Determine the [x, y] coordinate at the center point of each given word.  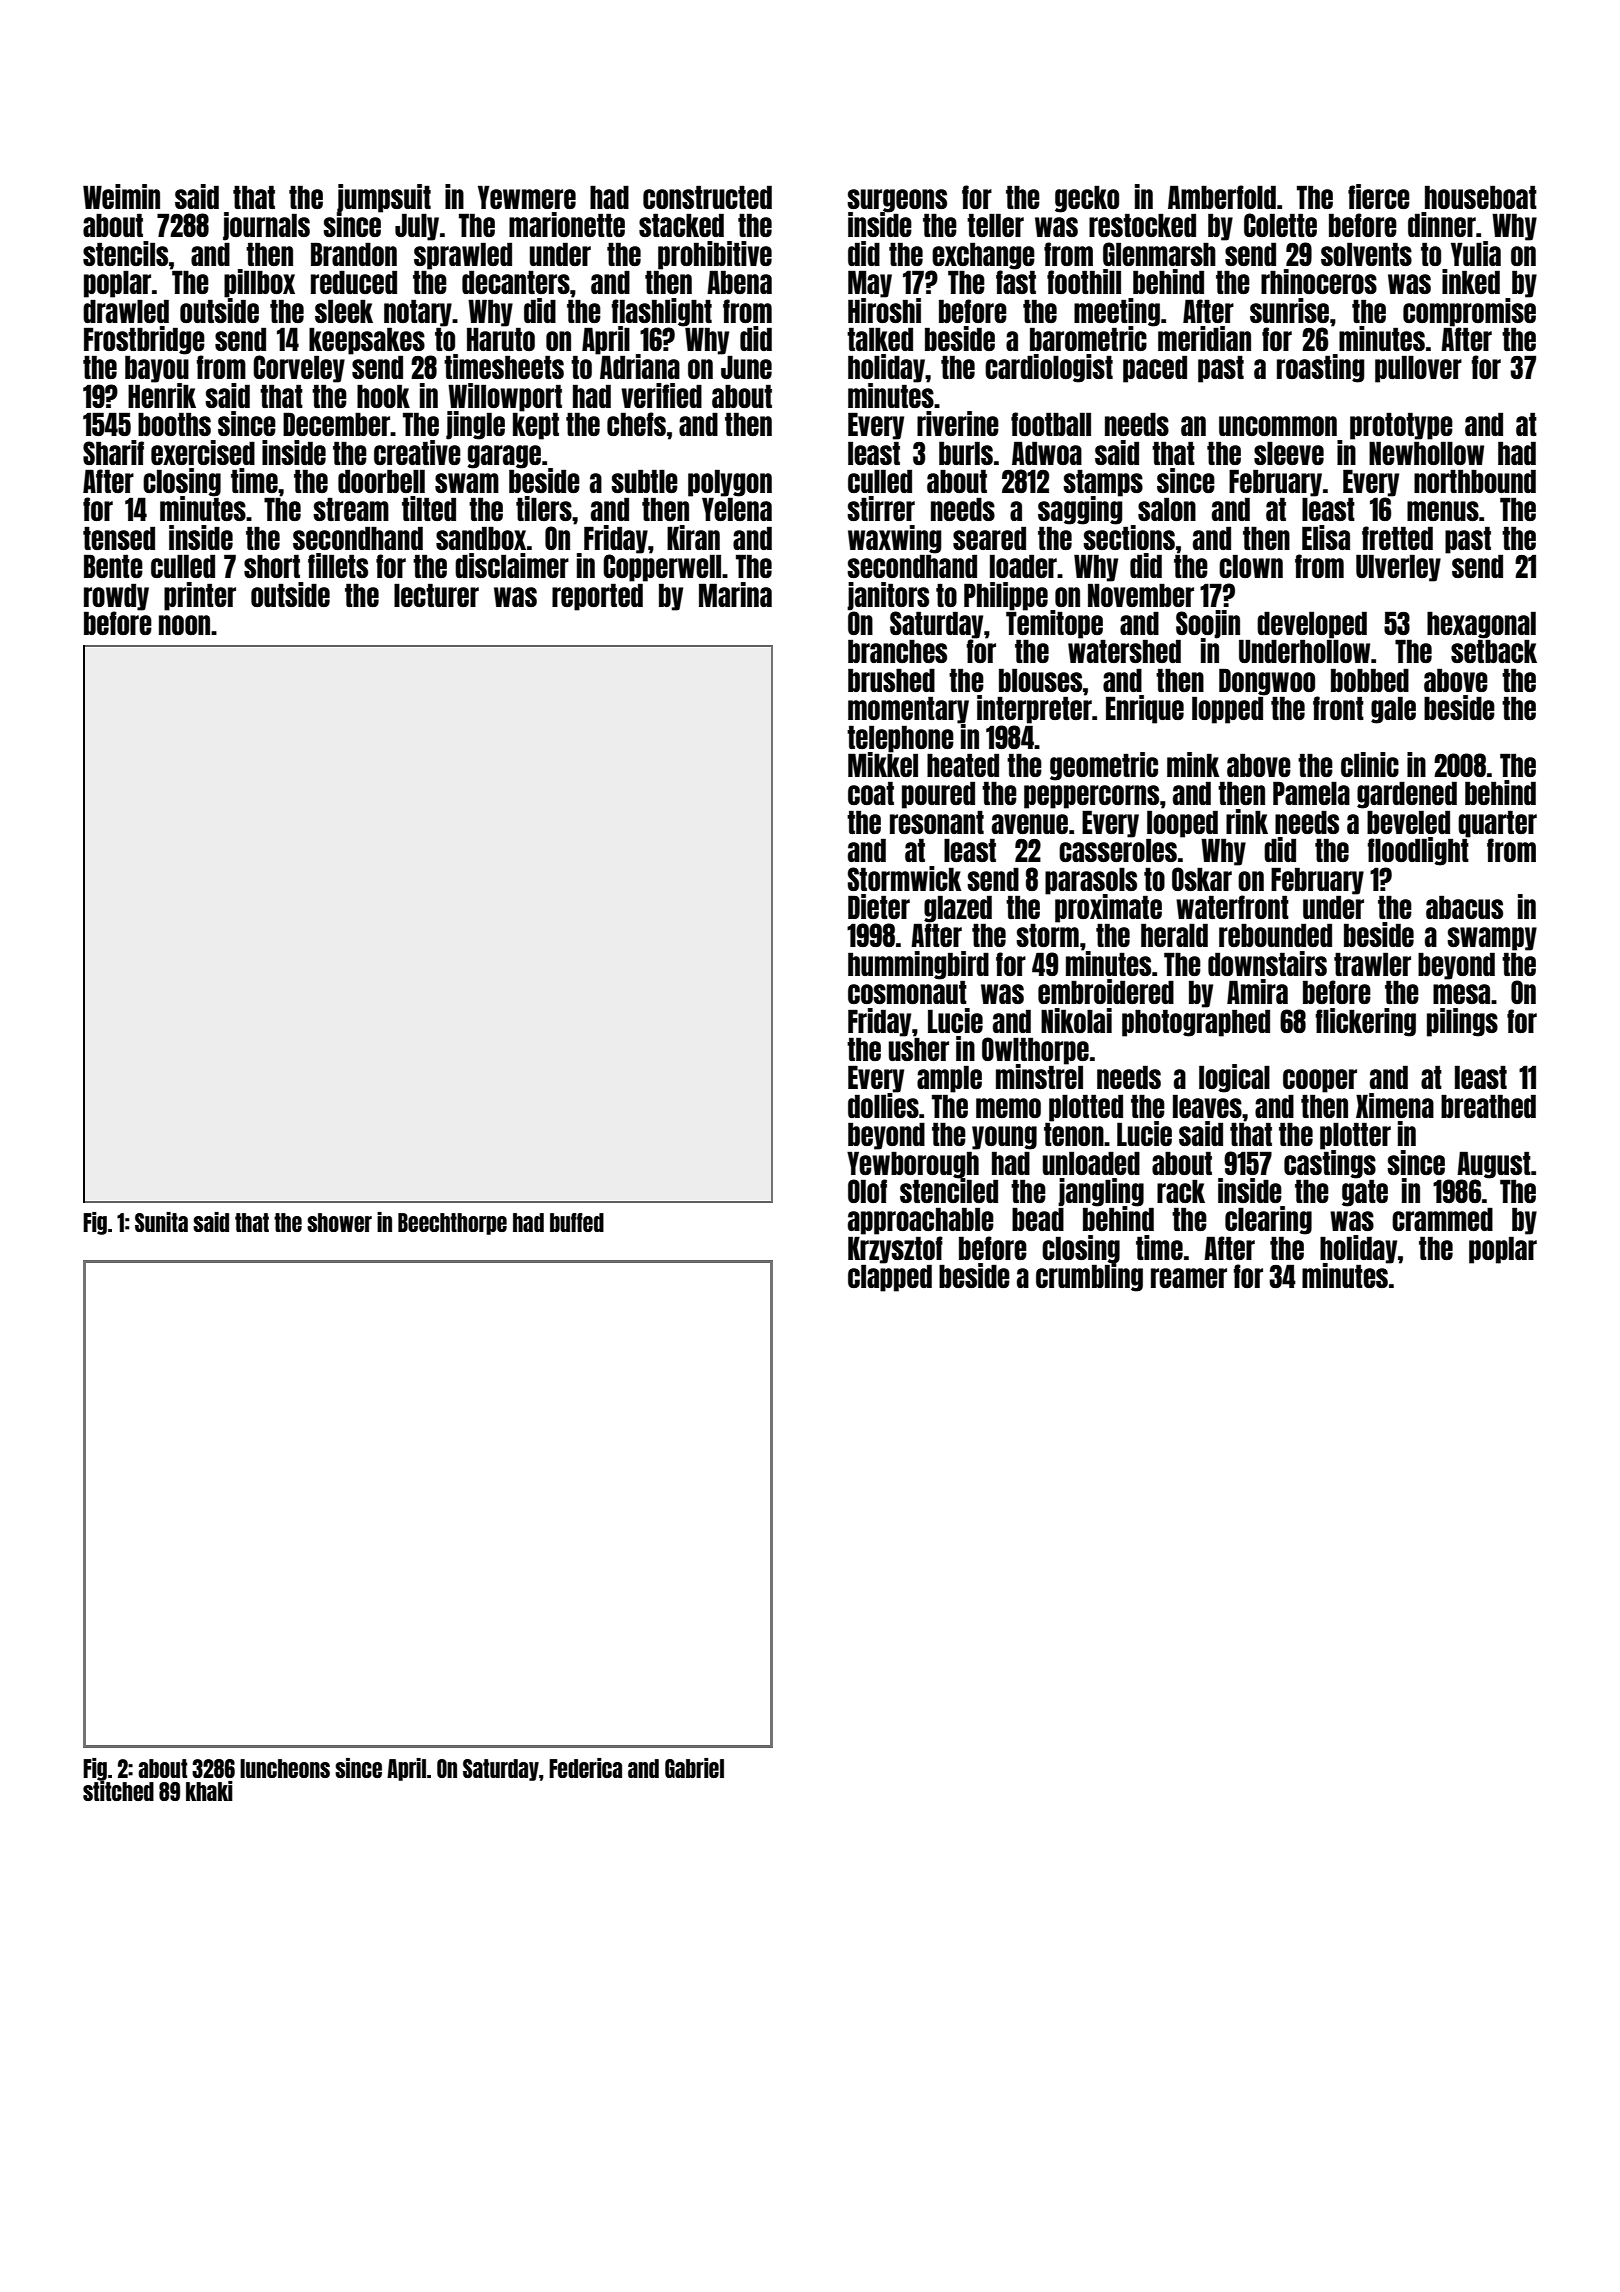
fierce [1379, 196]
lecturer [436, 595]
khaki [209, 1791]
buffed [577, 1222]
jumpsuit [384, 198]
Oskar [1202, 879]
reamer [1189, 1278]
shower [339, 1222]
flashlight [661, 312]
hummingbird [918, 965]
